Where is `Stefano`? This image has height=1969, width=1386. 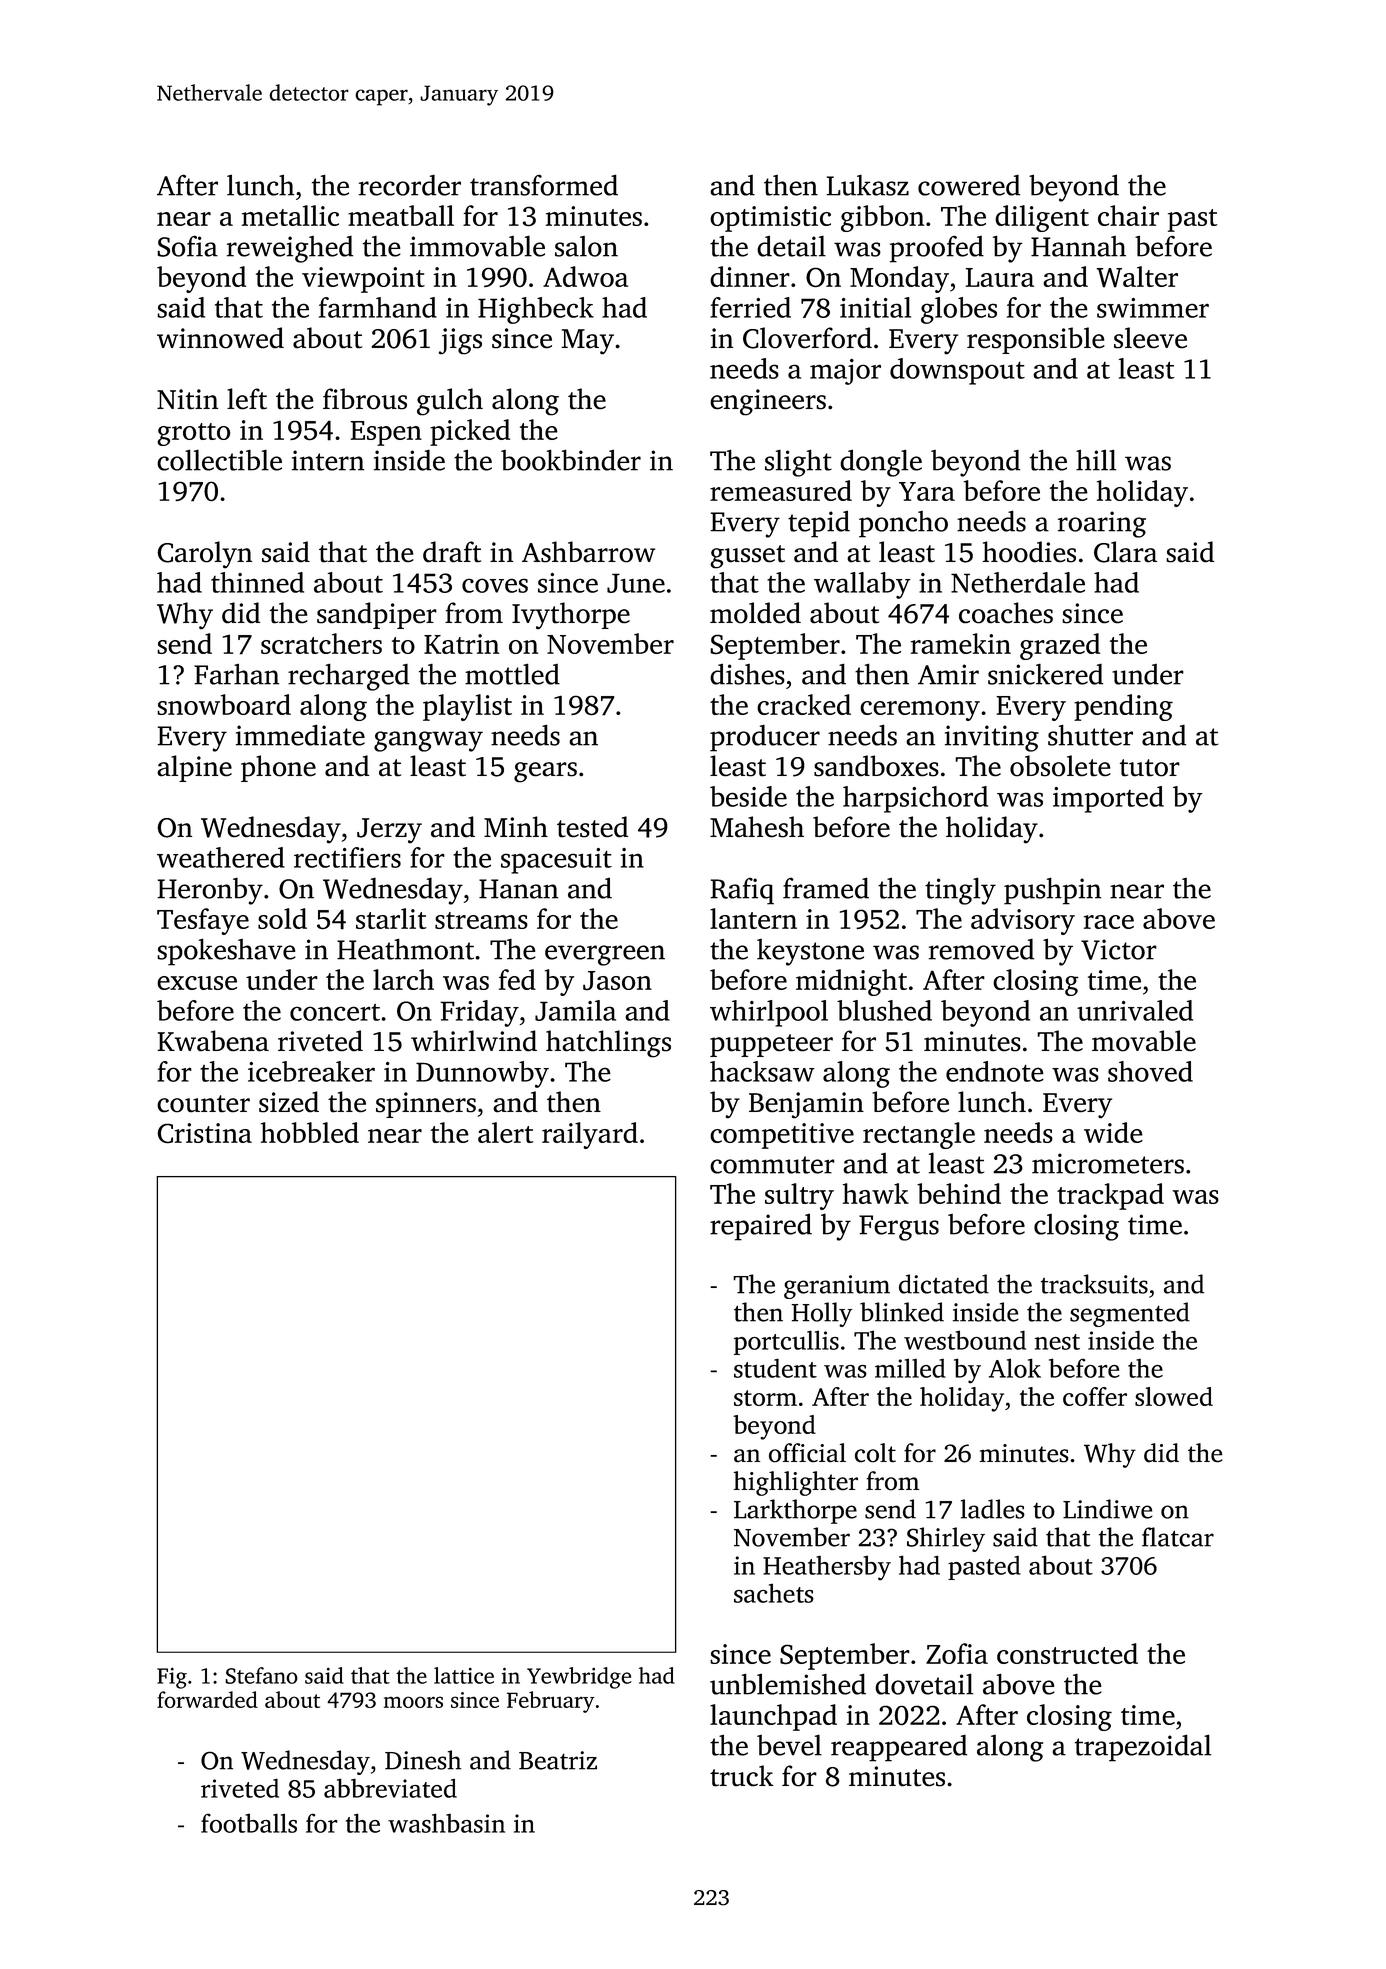 Stefano is located at coordinates (262, 1675).
